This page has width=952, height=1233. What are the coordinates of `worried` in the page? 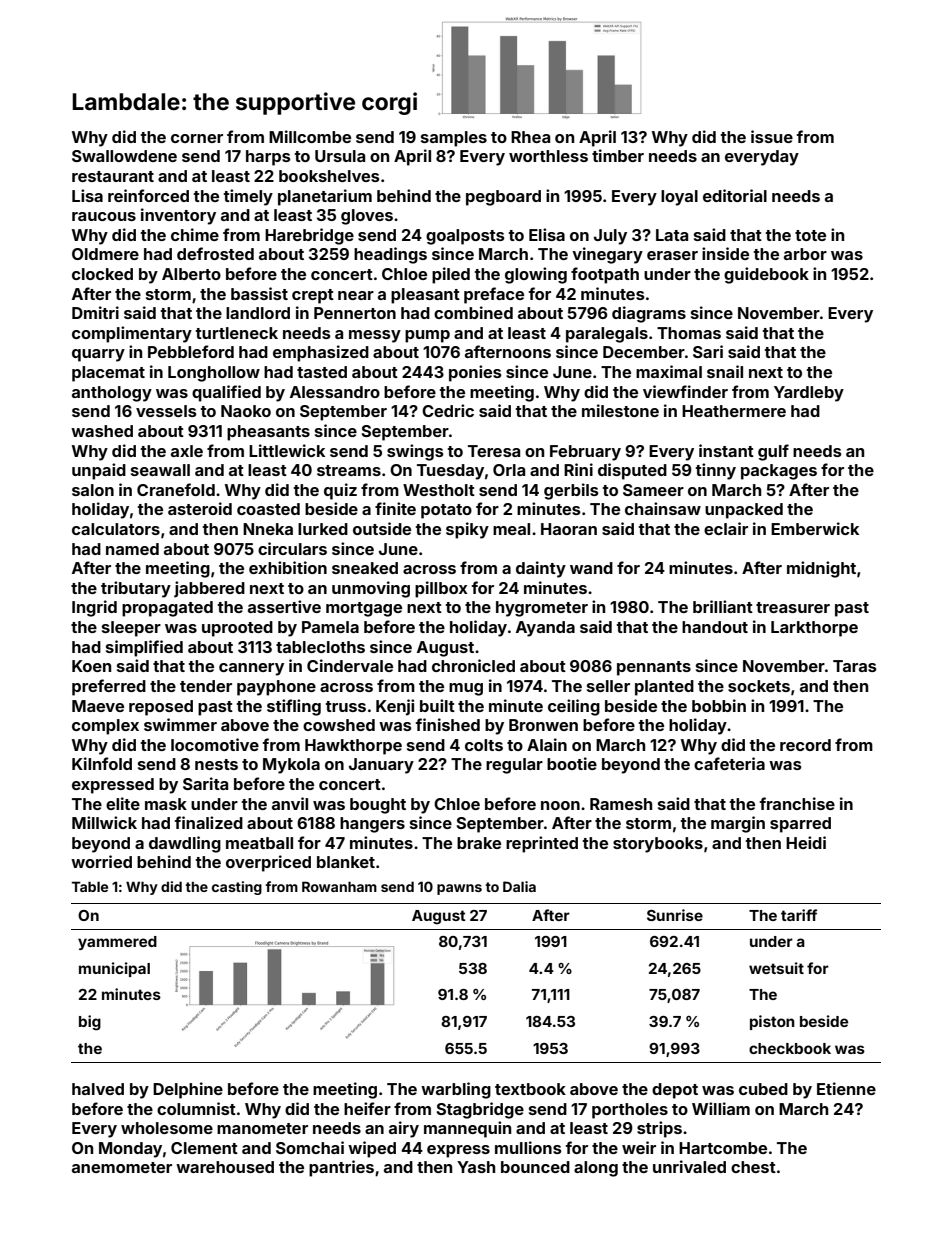 It's located at (101, 861).
